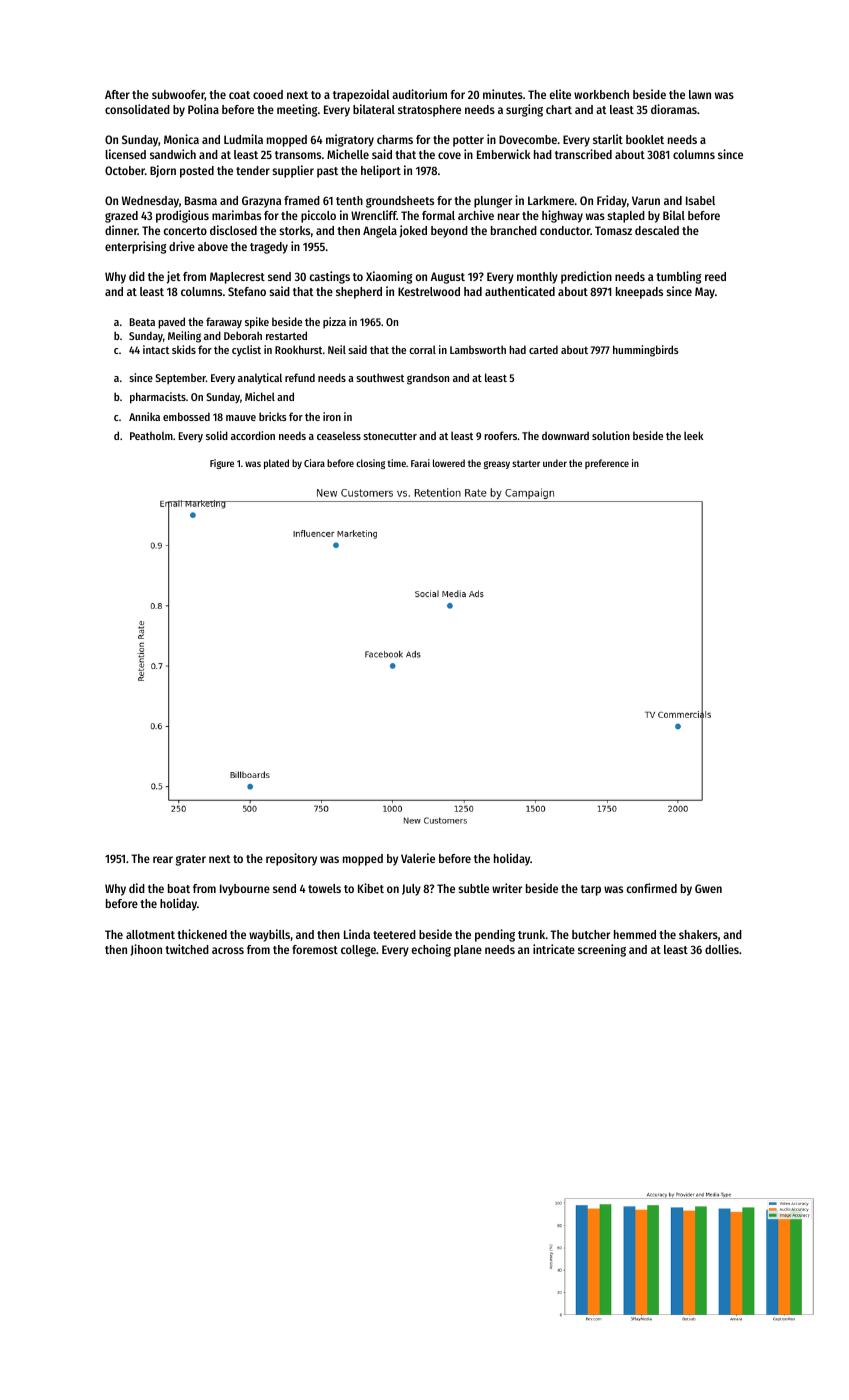 This screenshot has width=849, height=1400. What do you see at coordinates (418, 858) in the screenshot?
I see `Valerie` at bounding box center [418, 858].
